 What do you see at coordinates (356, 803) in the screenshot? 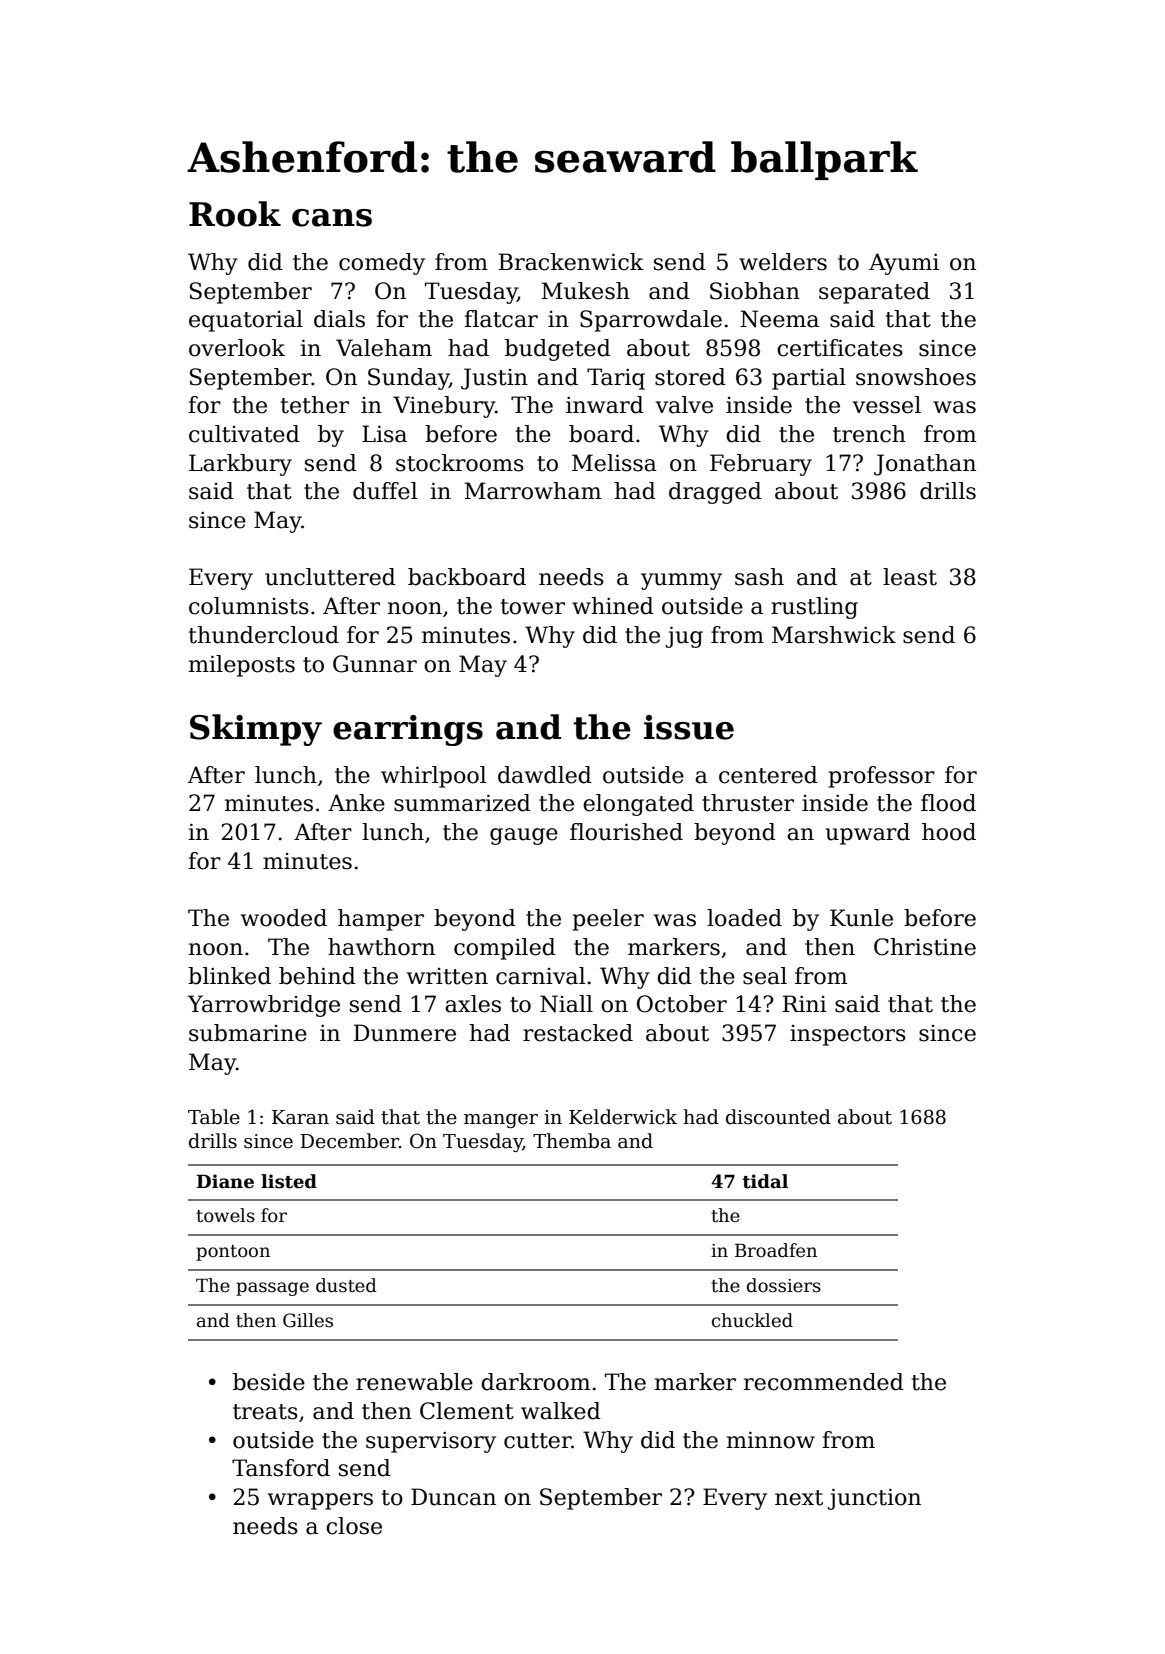
I see `Anke` at bounding box center [356, 803].
